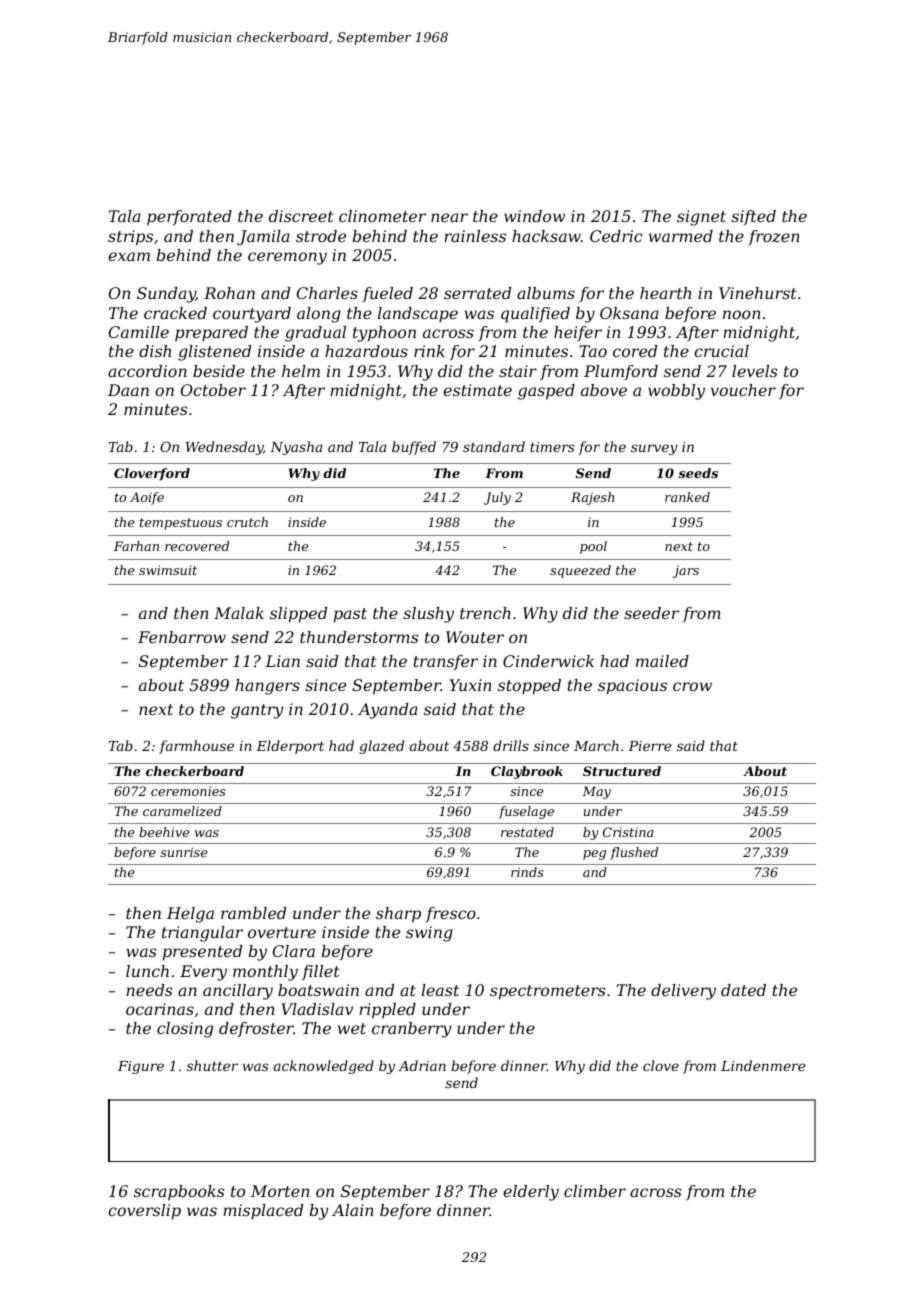  I want to click on Lindenmere, so click(763, 1065).
